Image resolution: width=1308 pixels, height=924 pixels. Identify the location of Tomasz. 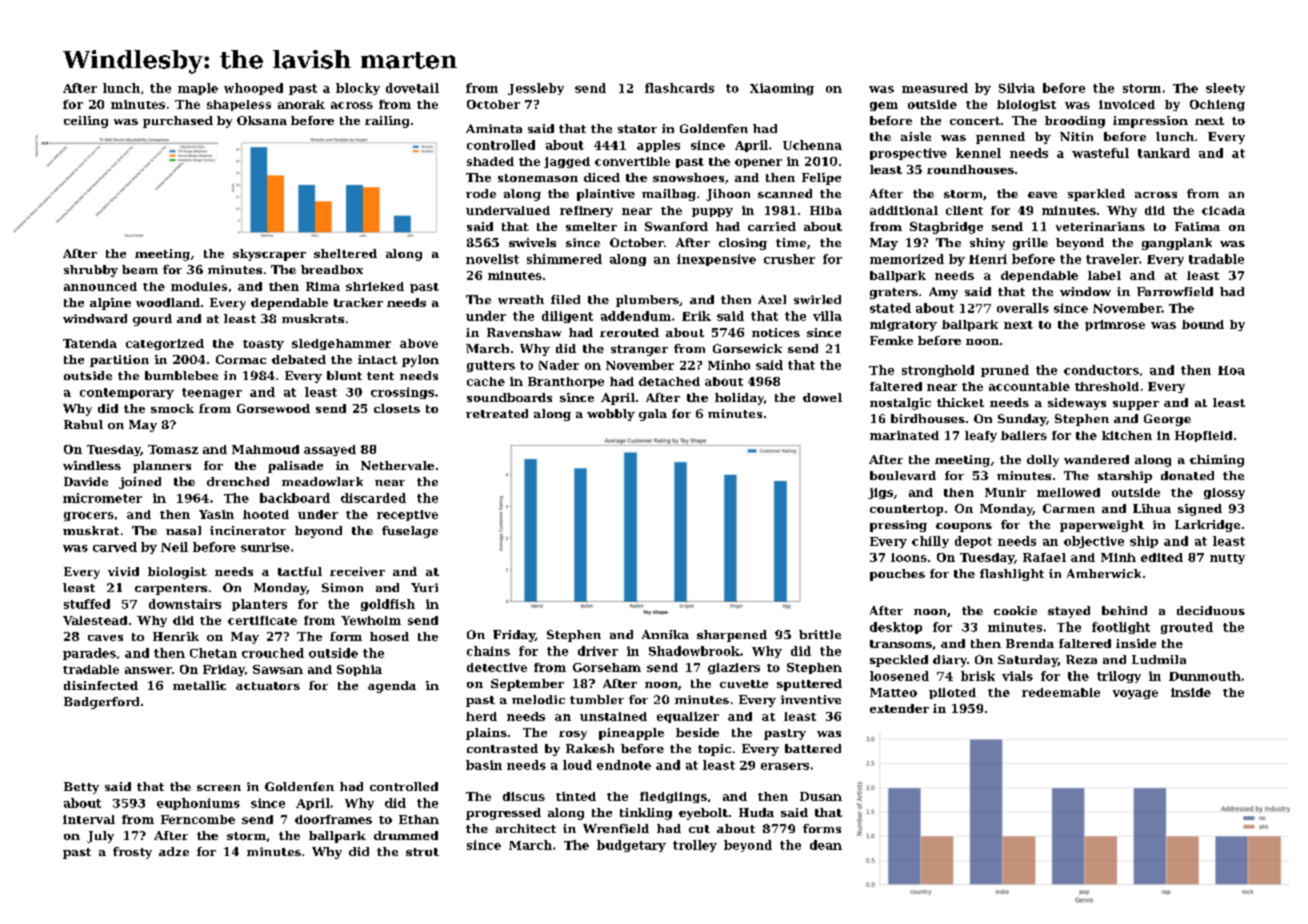
(173, 449).
